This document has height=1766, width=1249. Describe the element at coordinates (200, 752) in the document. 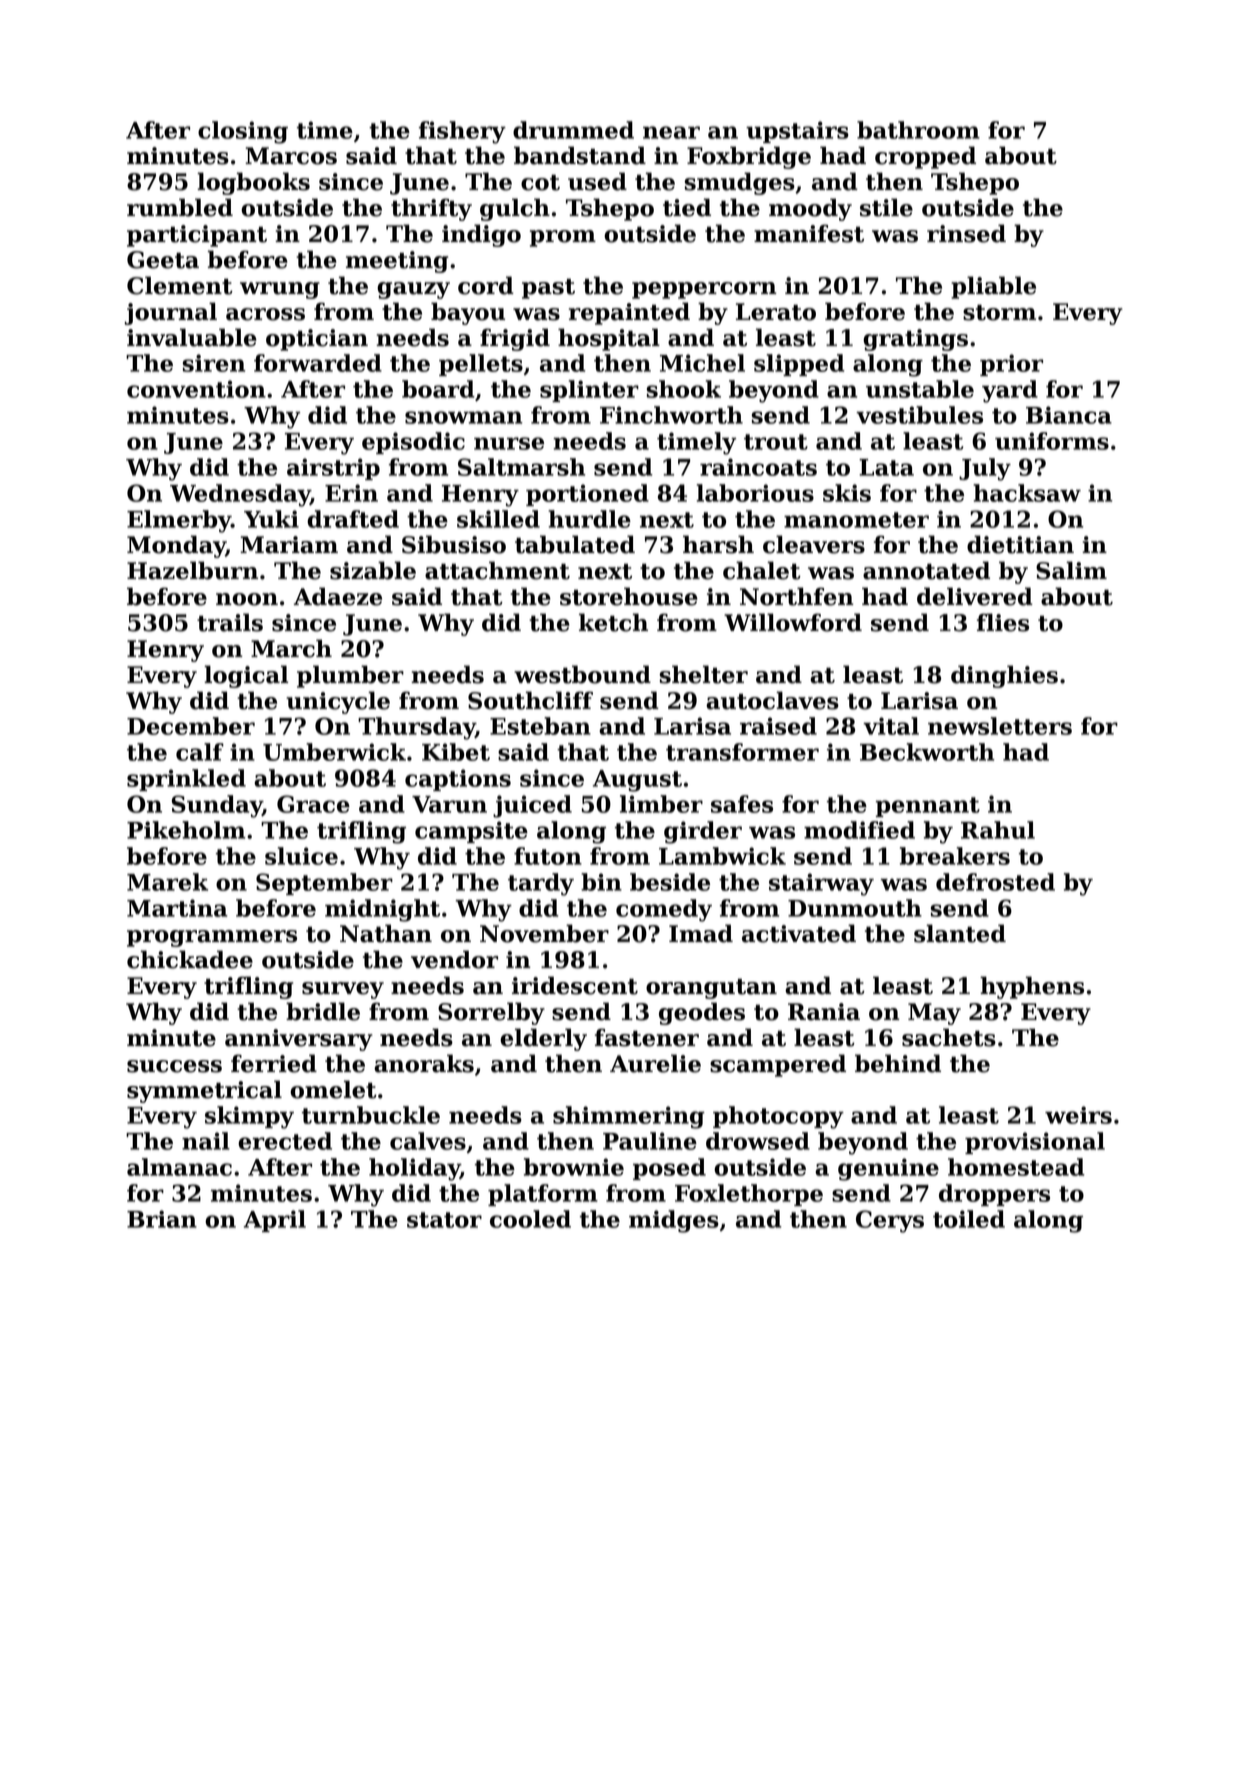

I see `calf` at that location.
